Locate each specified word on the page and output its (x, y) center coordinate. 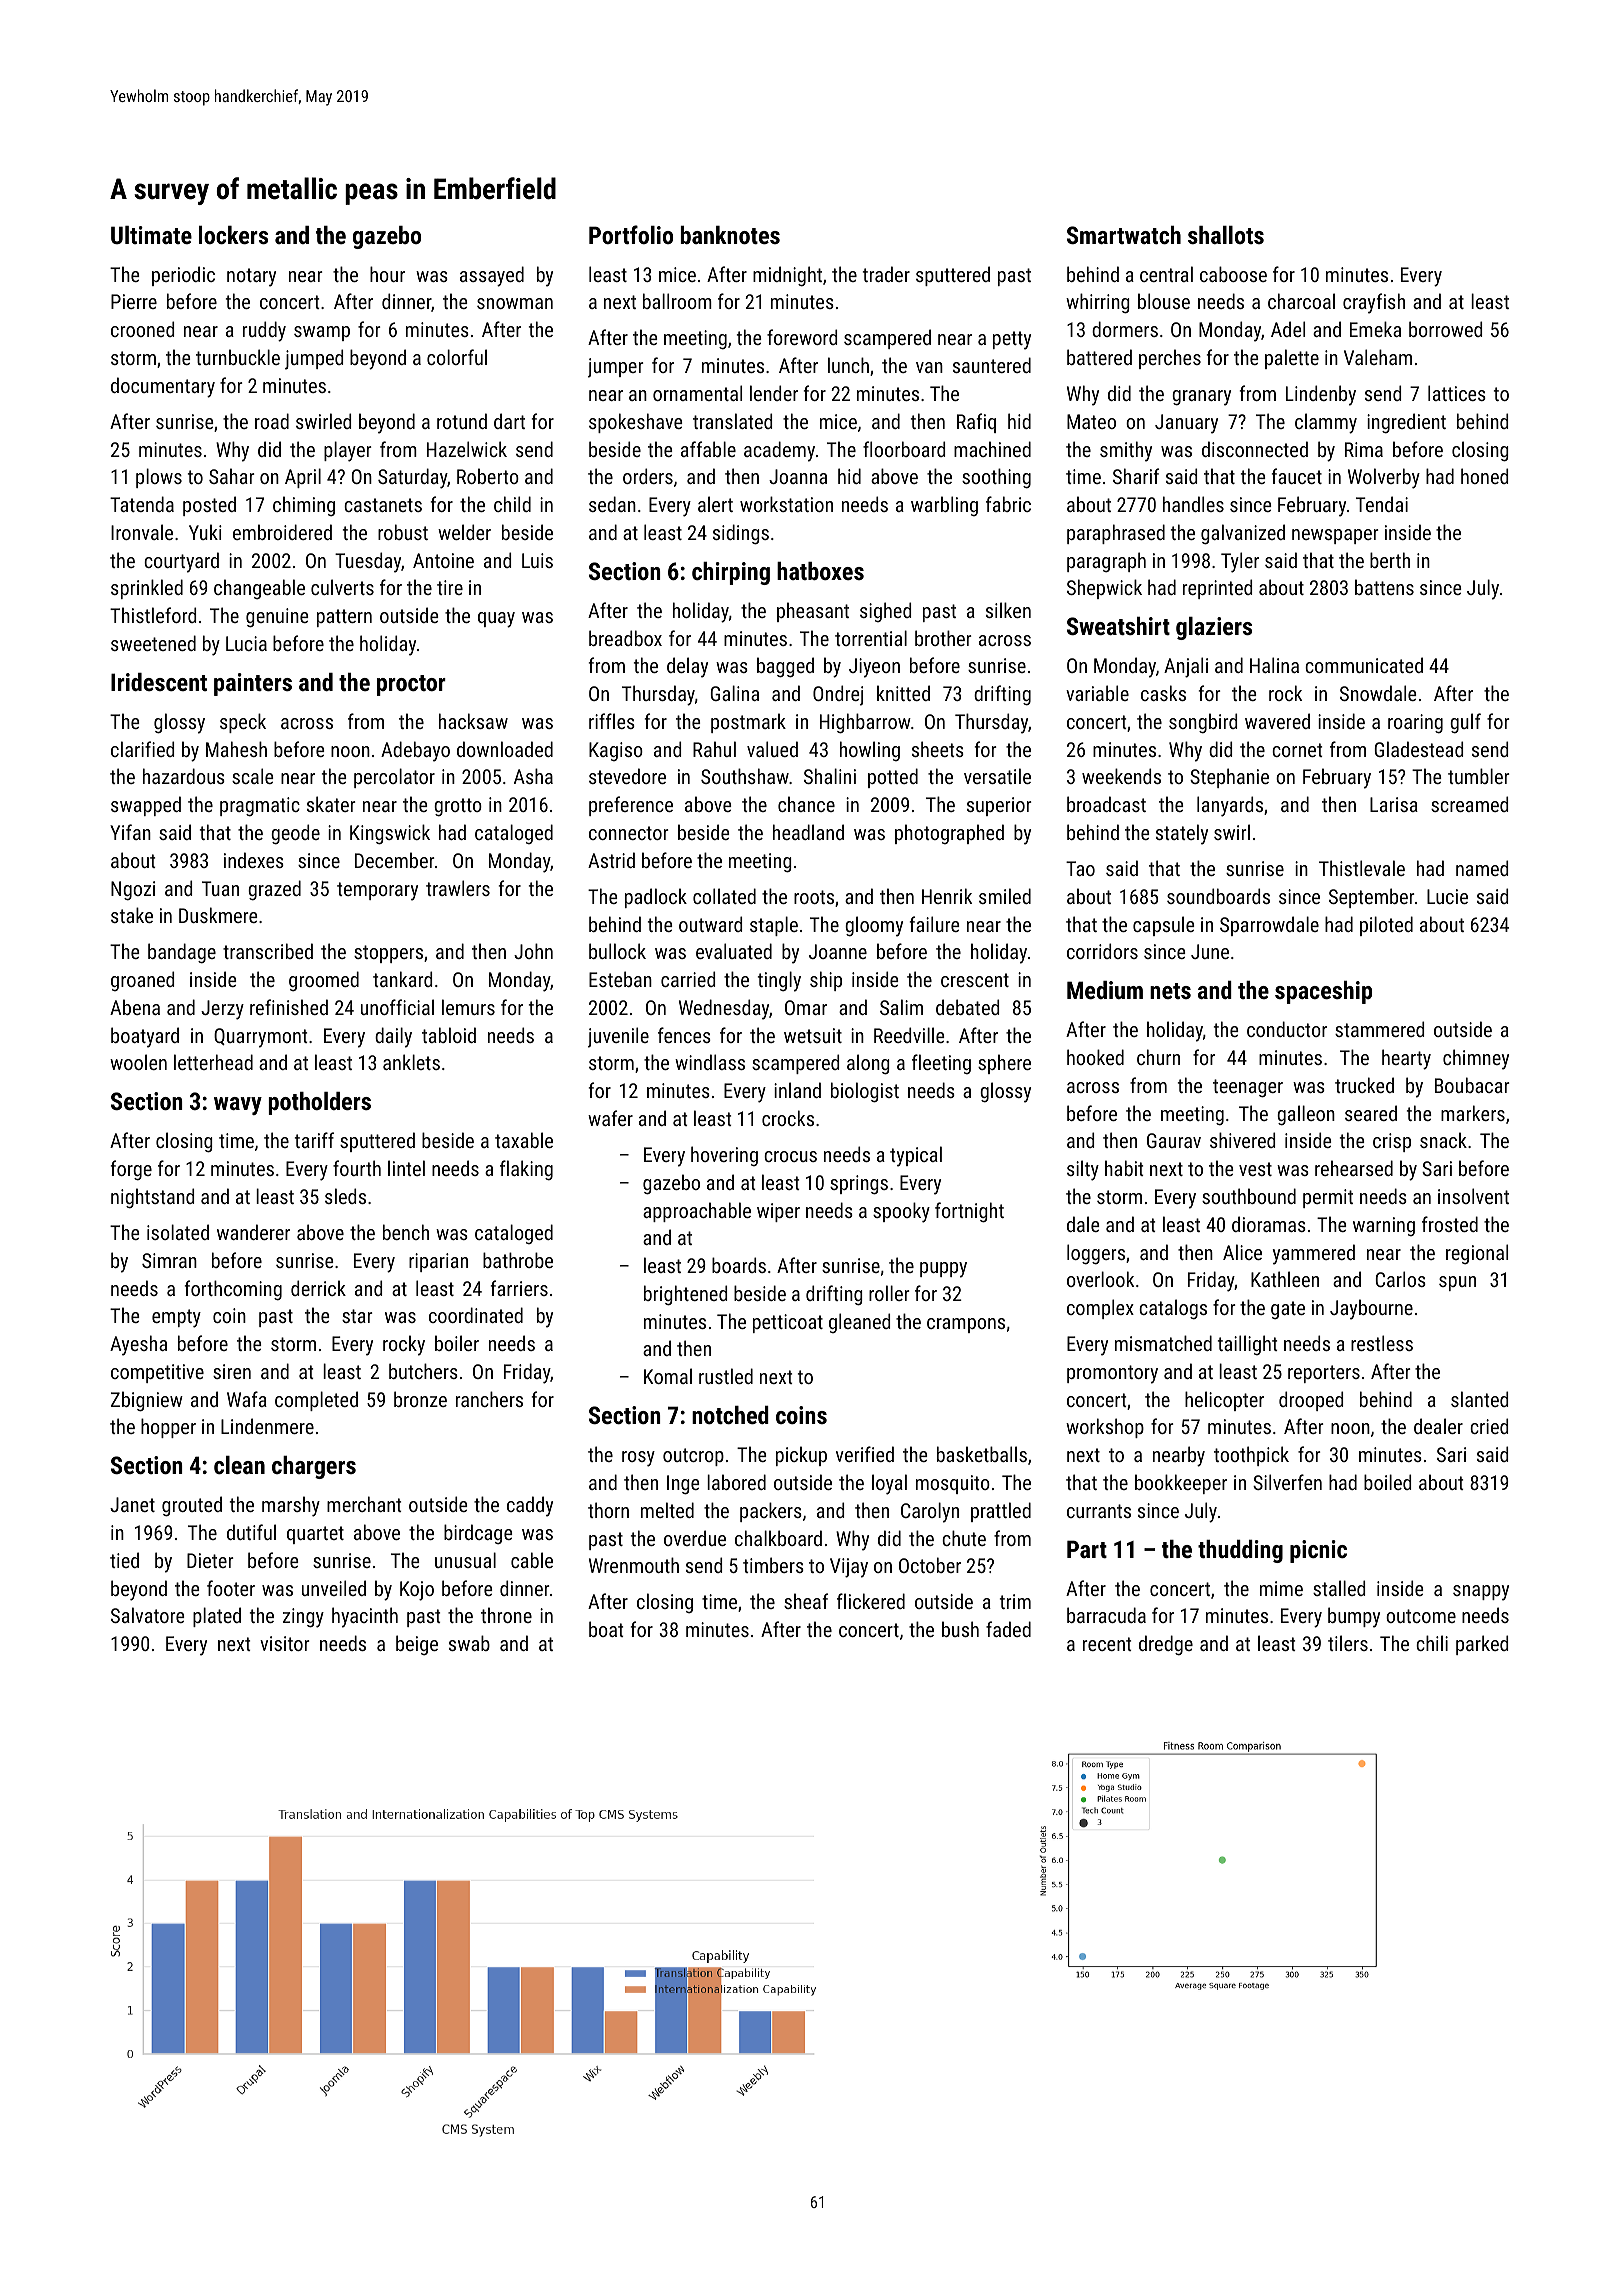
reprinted (1217, 589)
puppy (943, 1270)
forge (131, 1170)
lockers (233, 235)
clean (239, 1465)
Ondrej (838, 695)
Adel (1288, 329)
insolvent (1473, 1196)
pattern (344, 618)
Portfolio (631, 234)
